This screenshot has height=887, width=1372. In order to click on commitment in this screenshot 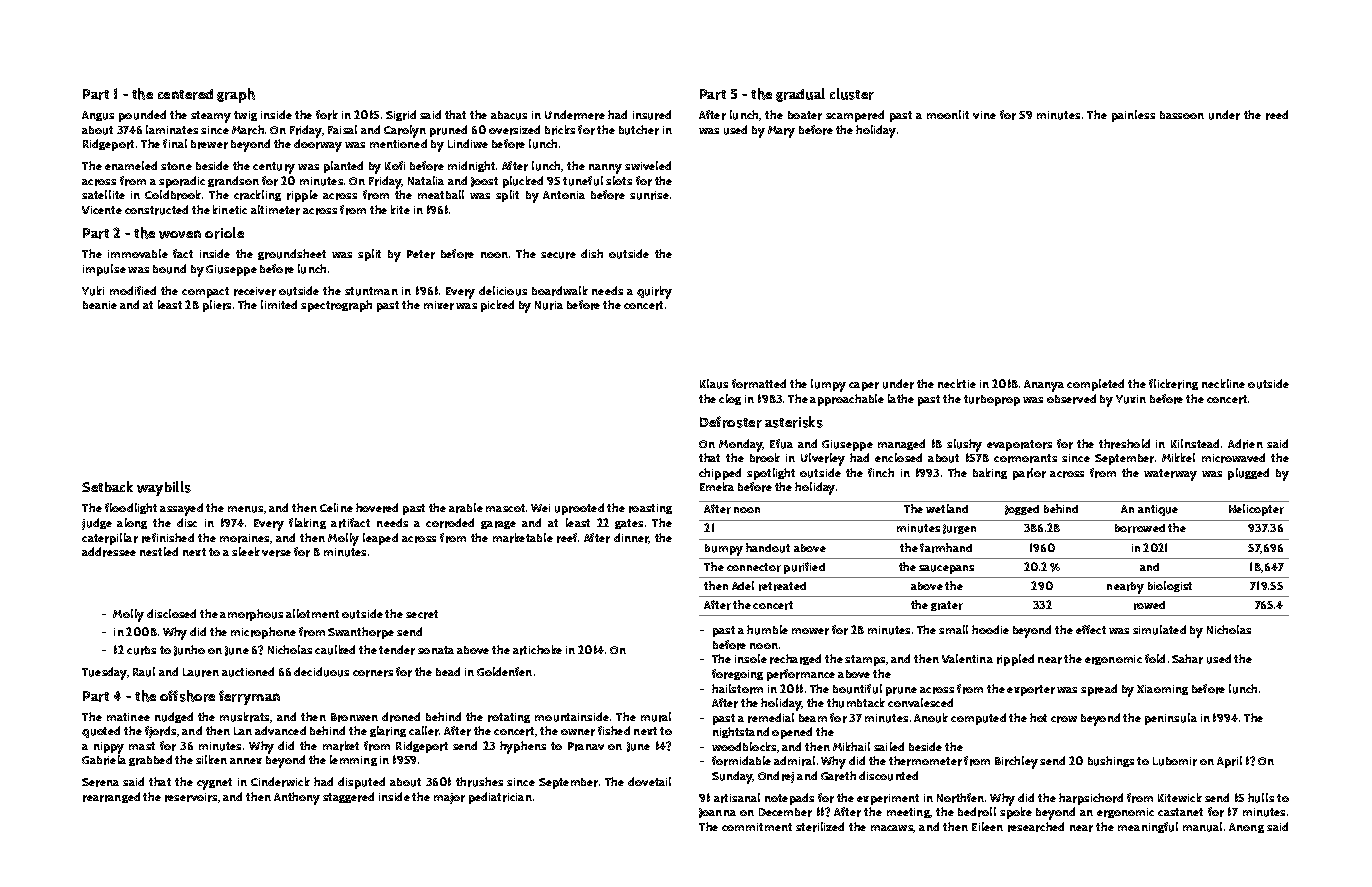, I will do `click(757, 827)`.
